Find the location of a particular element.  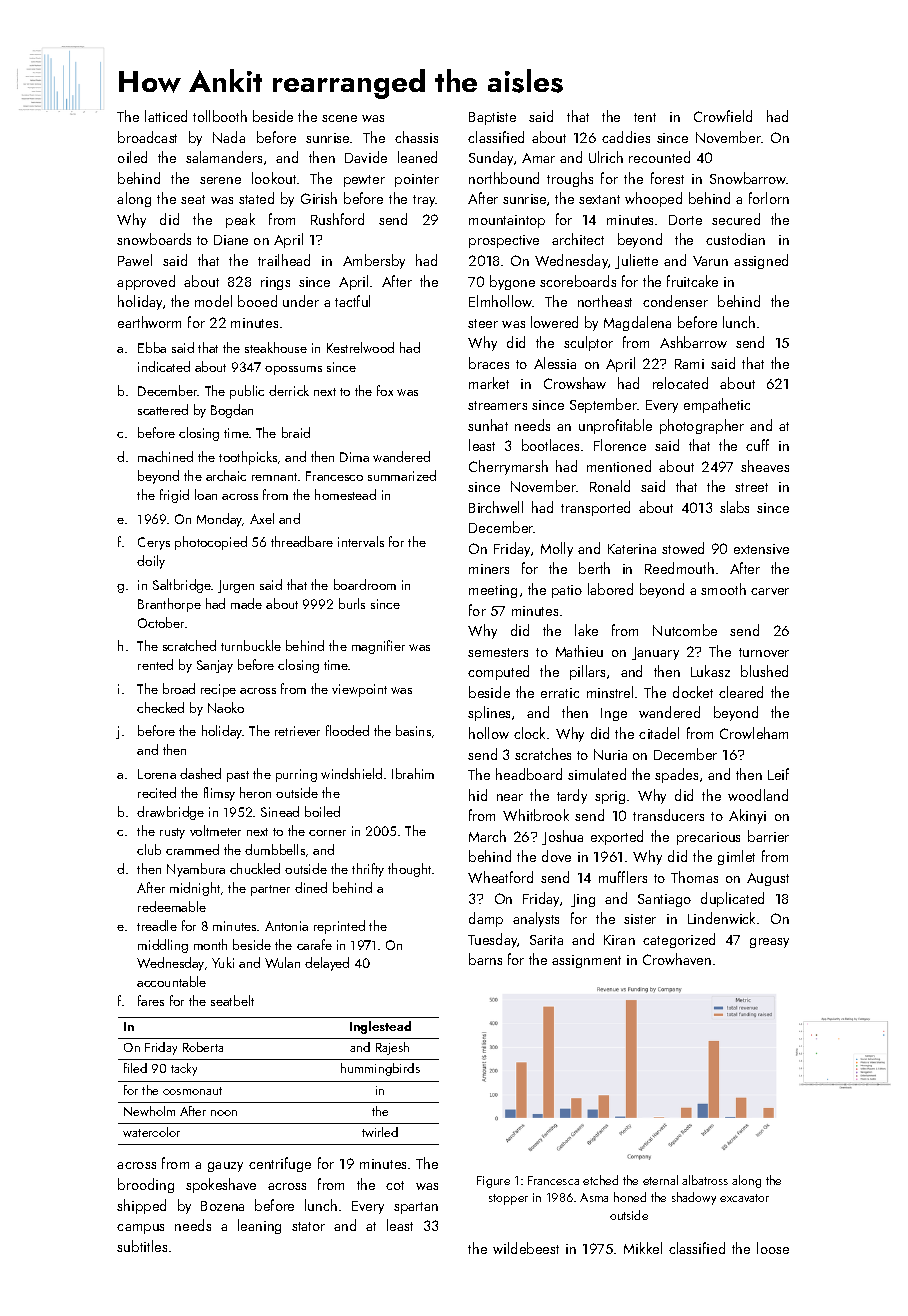

Baptiste is located at coordinates (492, 118).
